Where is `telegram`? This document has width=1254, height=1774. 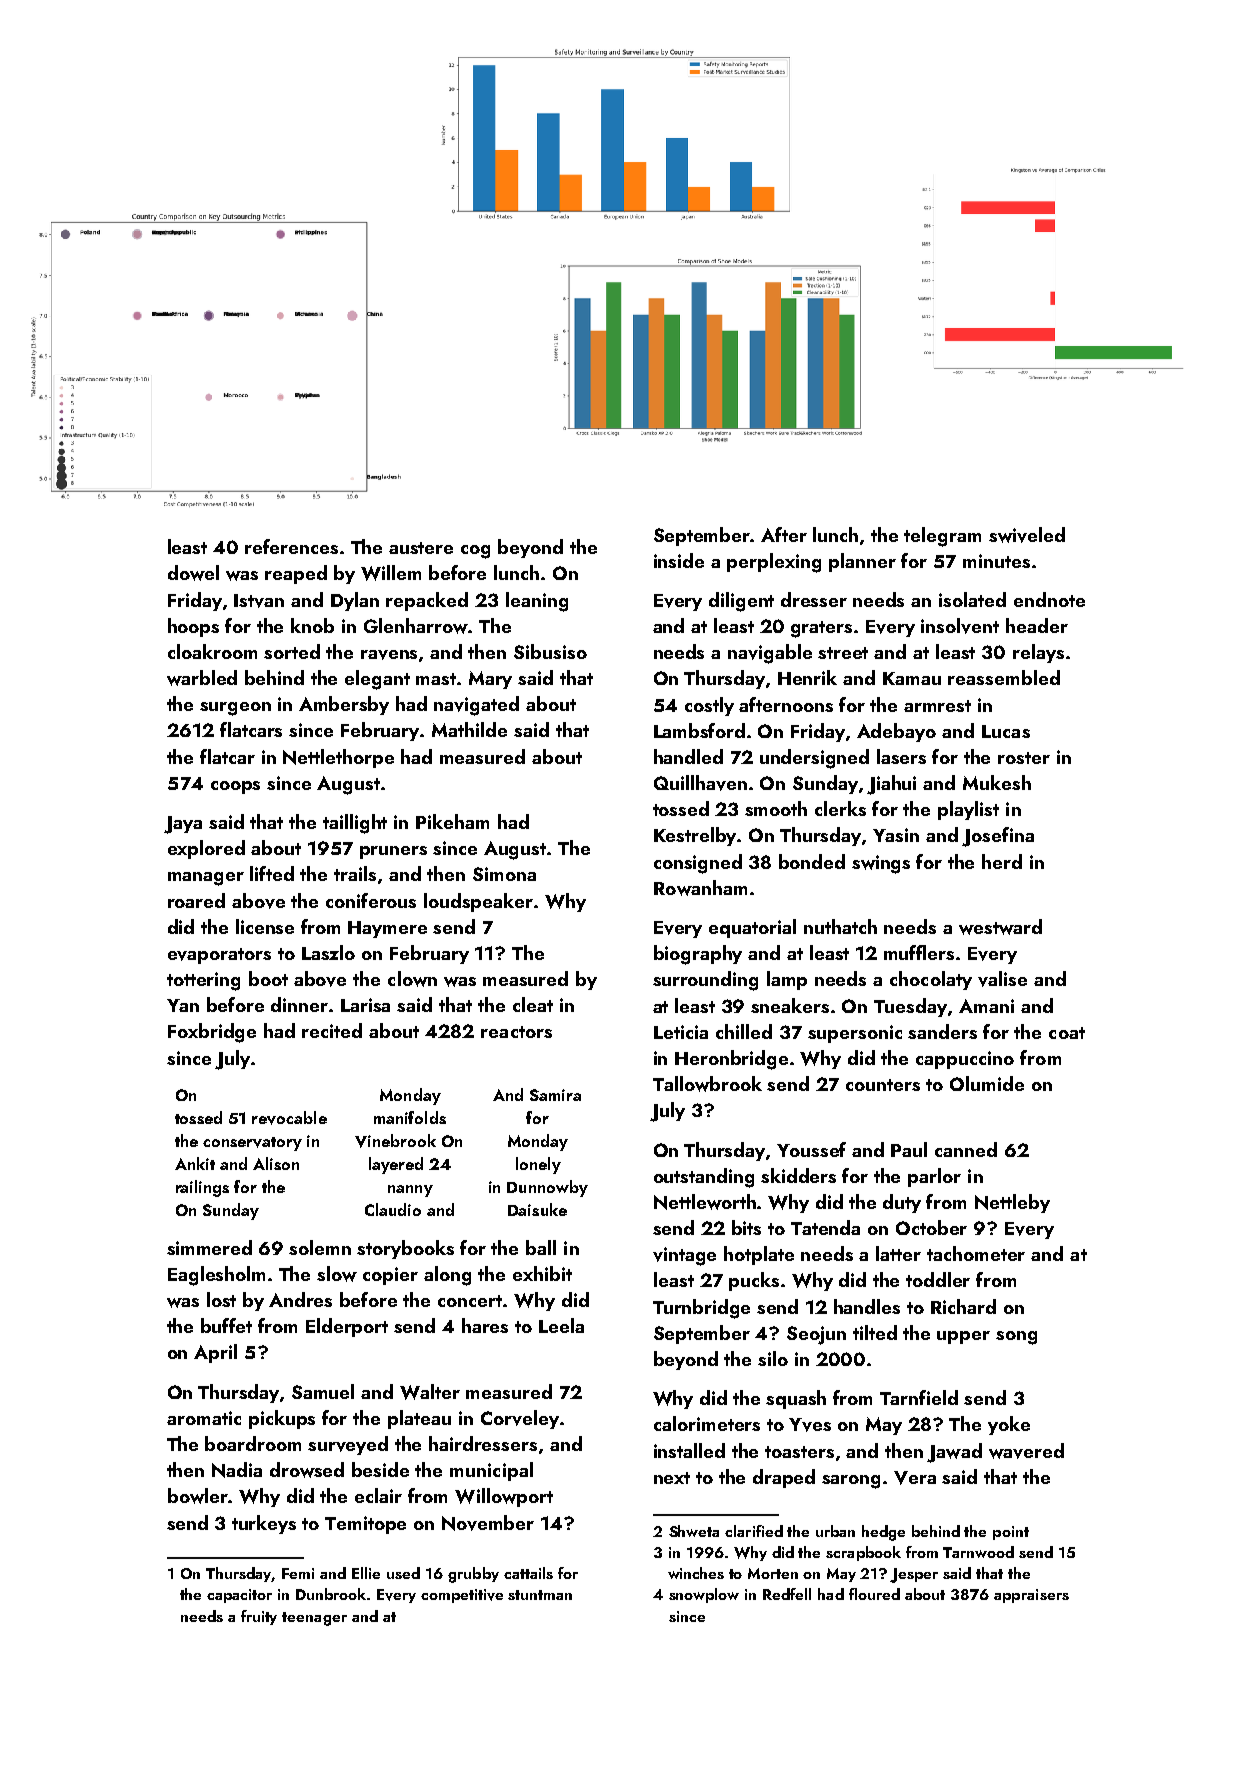
telegram is located at coordinates (942, 537).
